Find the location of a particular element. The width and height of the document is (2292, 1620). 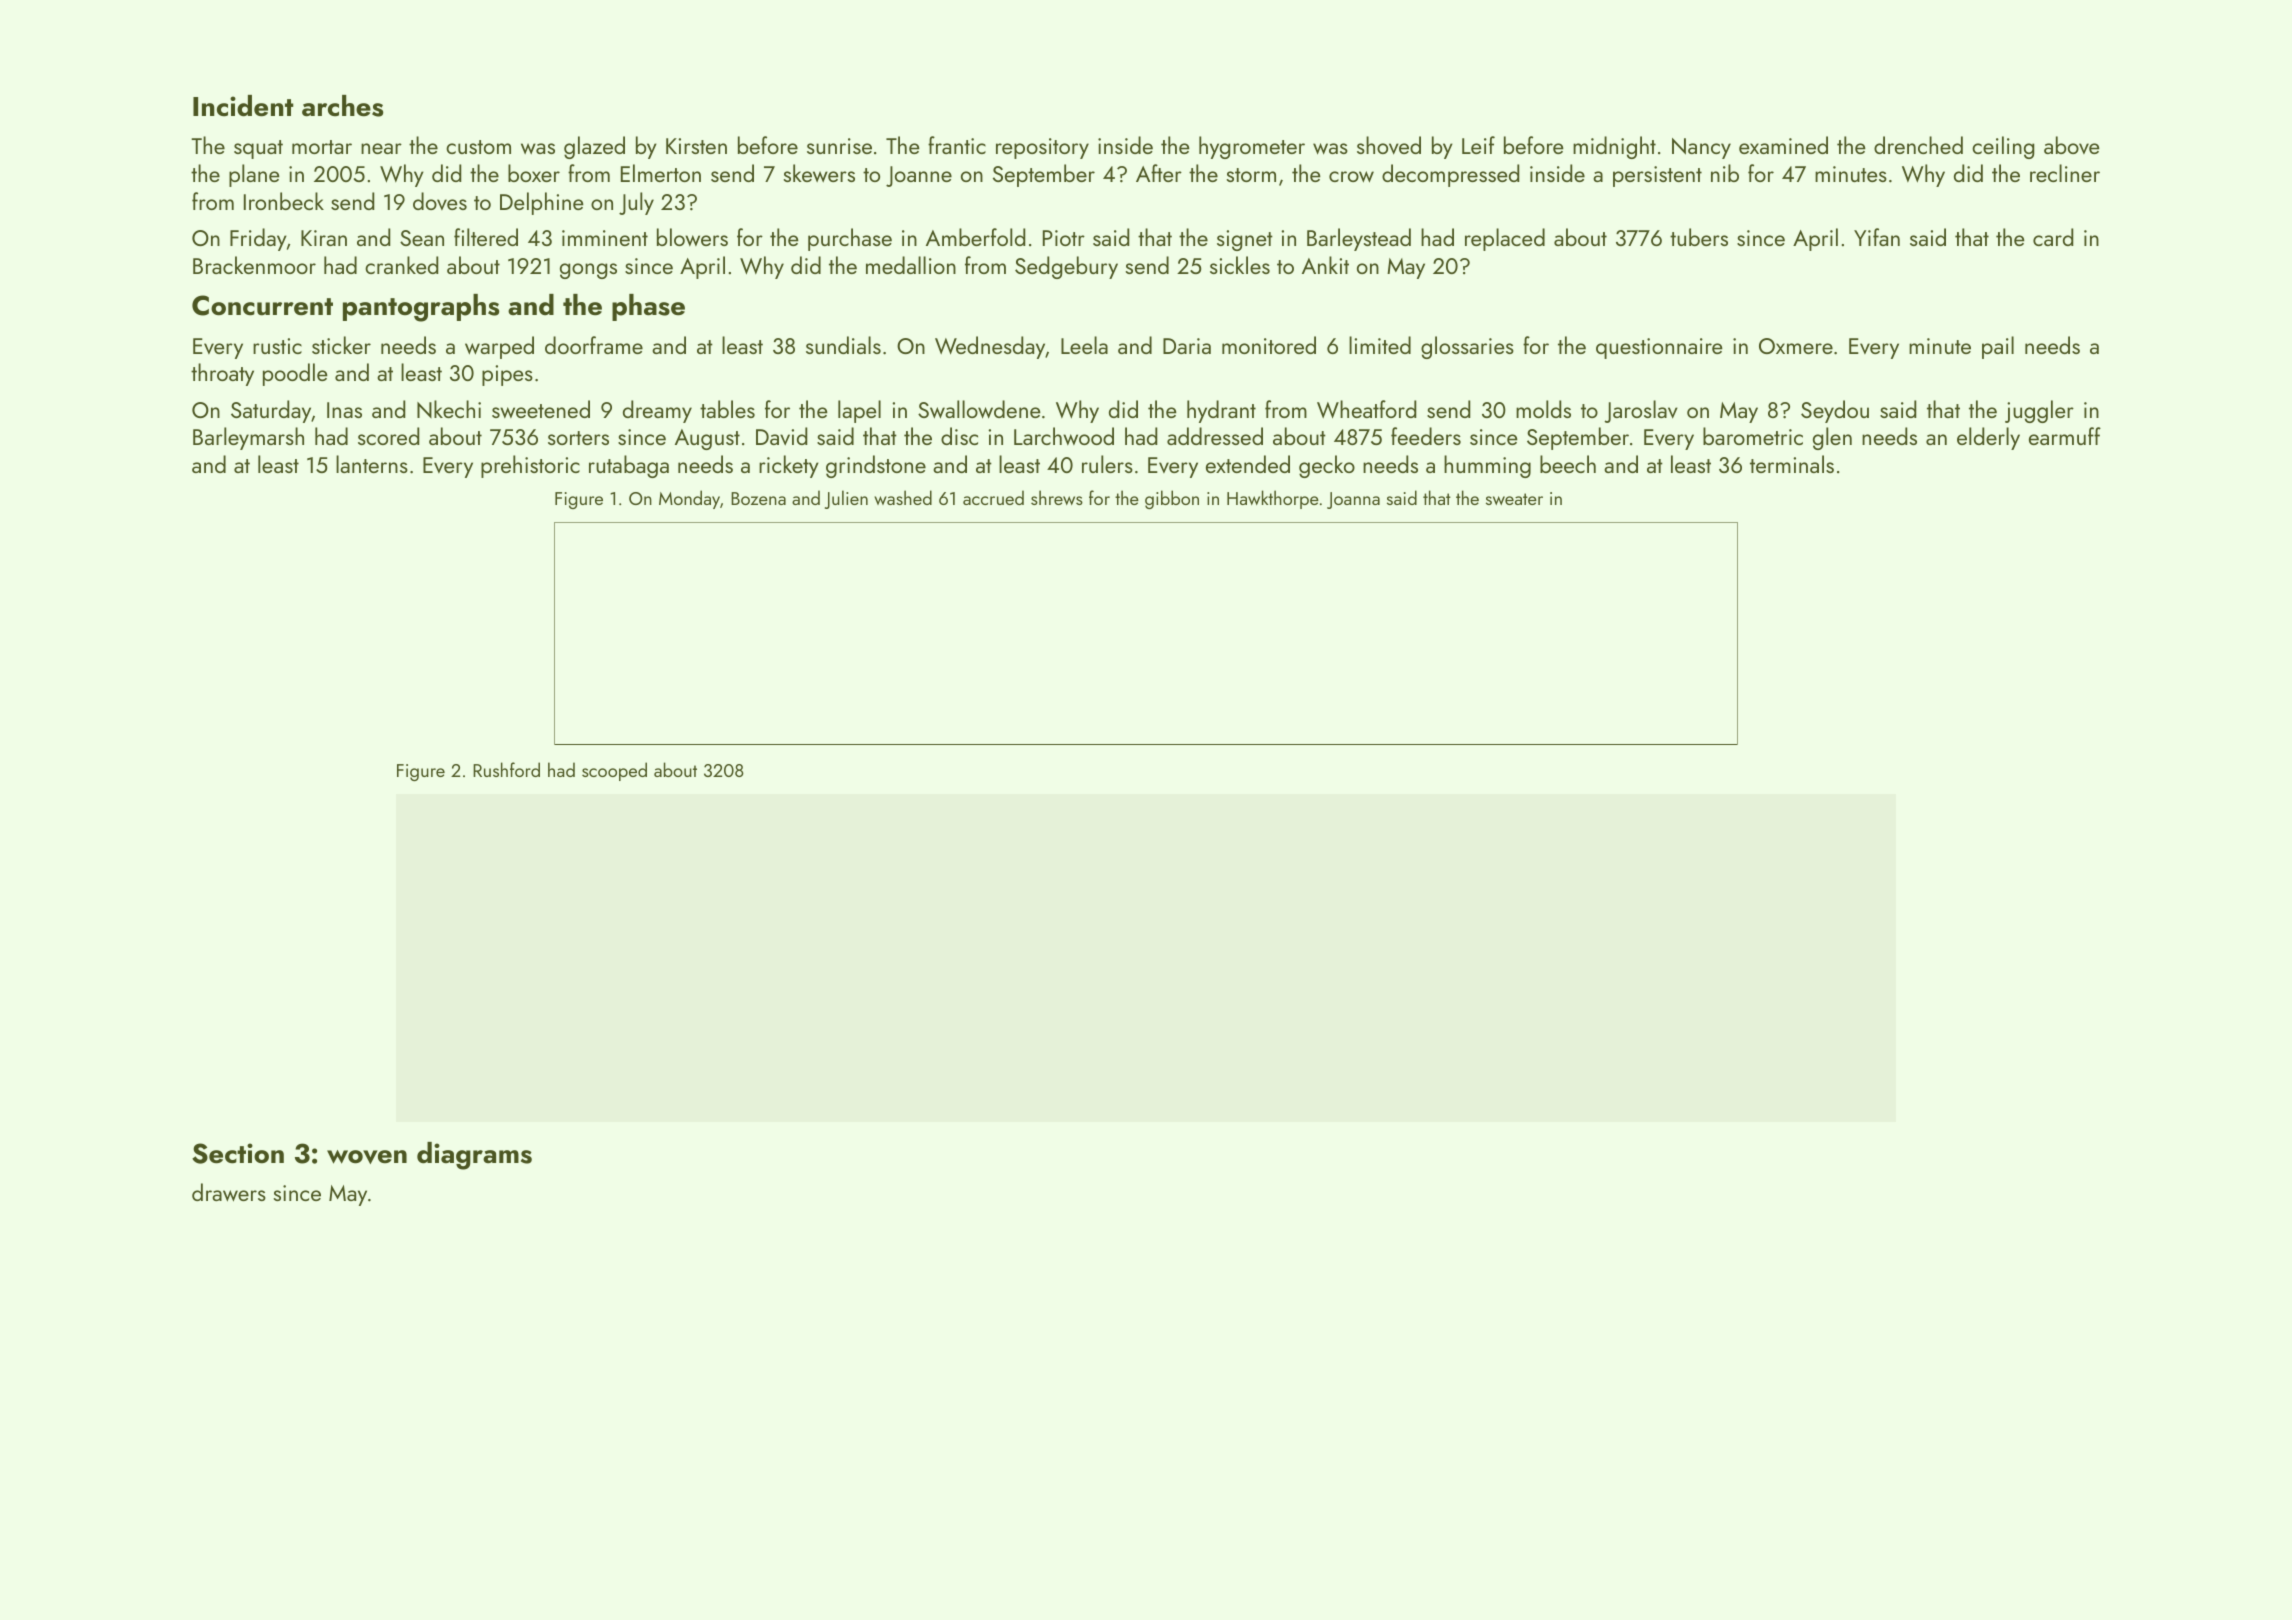

near is located at coordinates (381, 148).
